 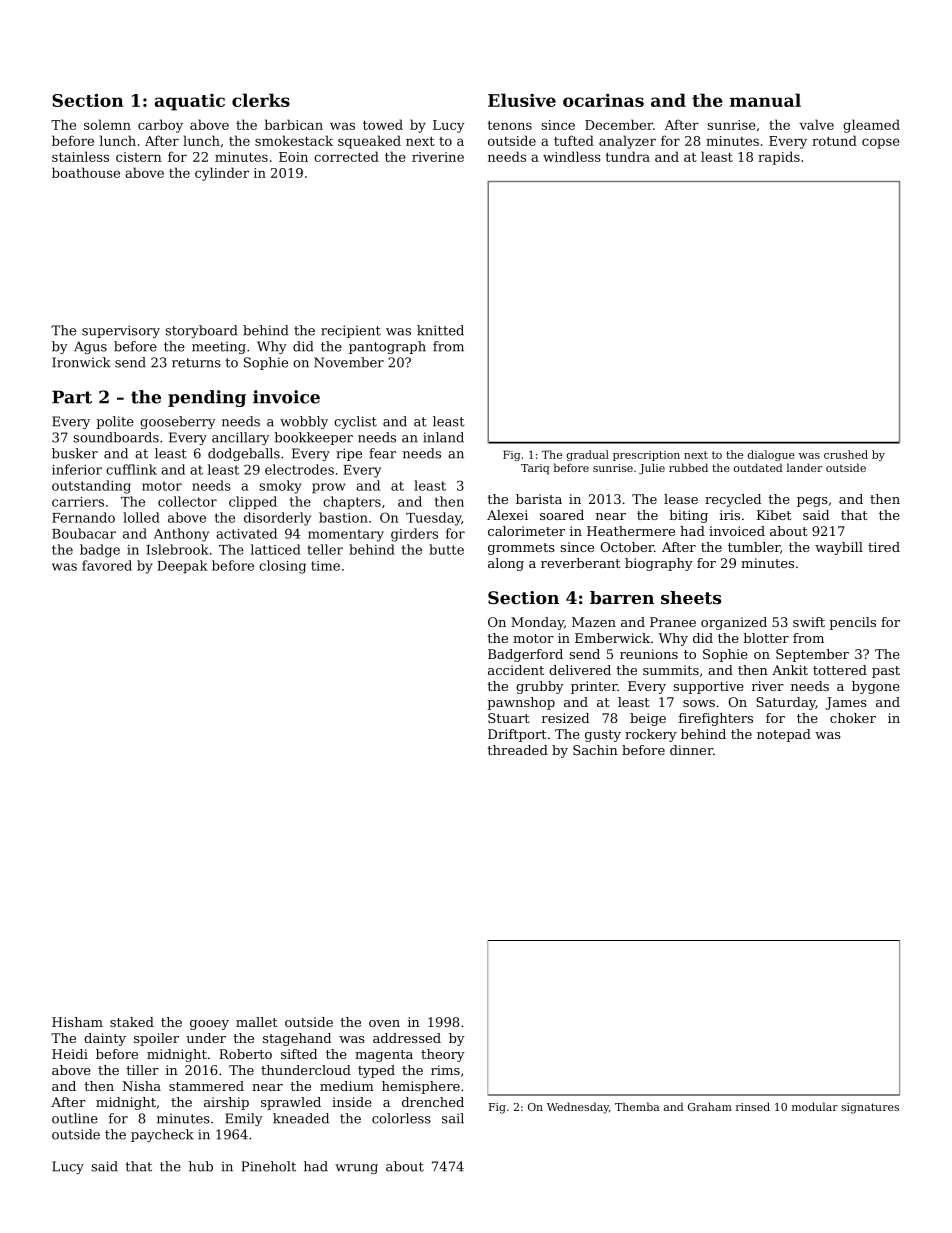 What do you see at coordinates (356, 1169) in the screenshot?
I see `wrung` at bounding box center [356, 1169].
